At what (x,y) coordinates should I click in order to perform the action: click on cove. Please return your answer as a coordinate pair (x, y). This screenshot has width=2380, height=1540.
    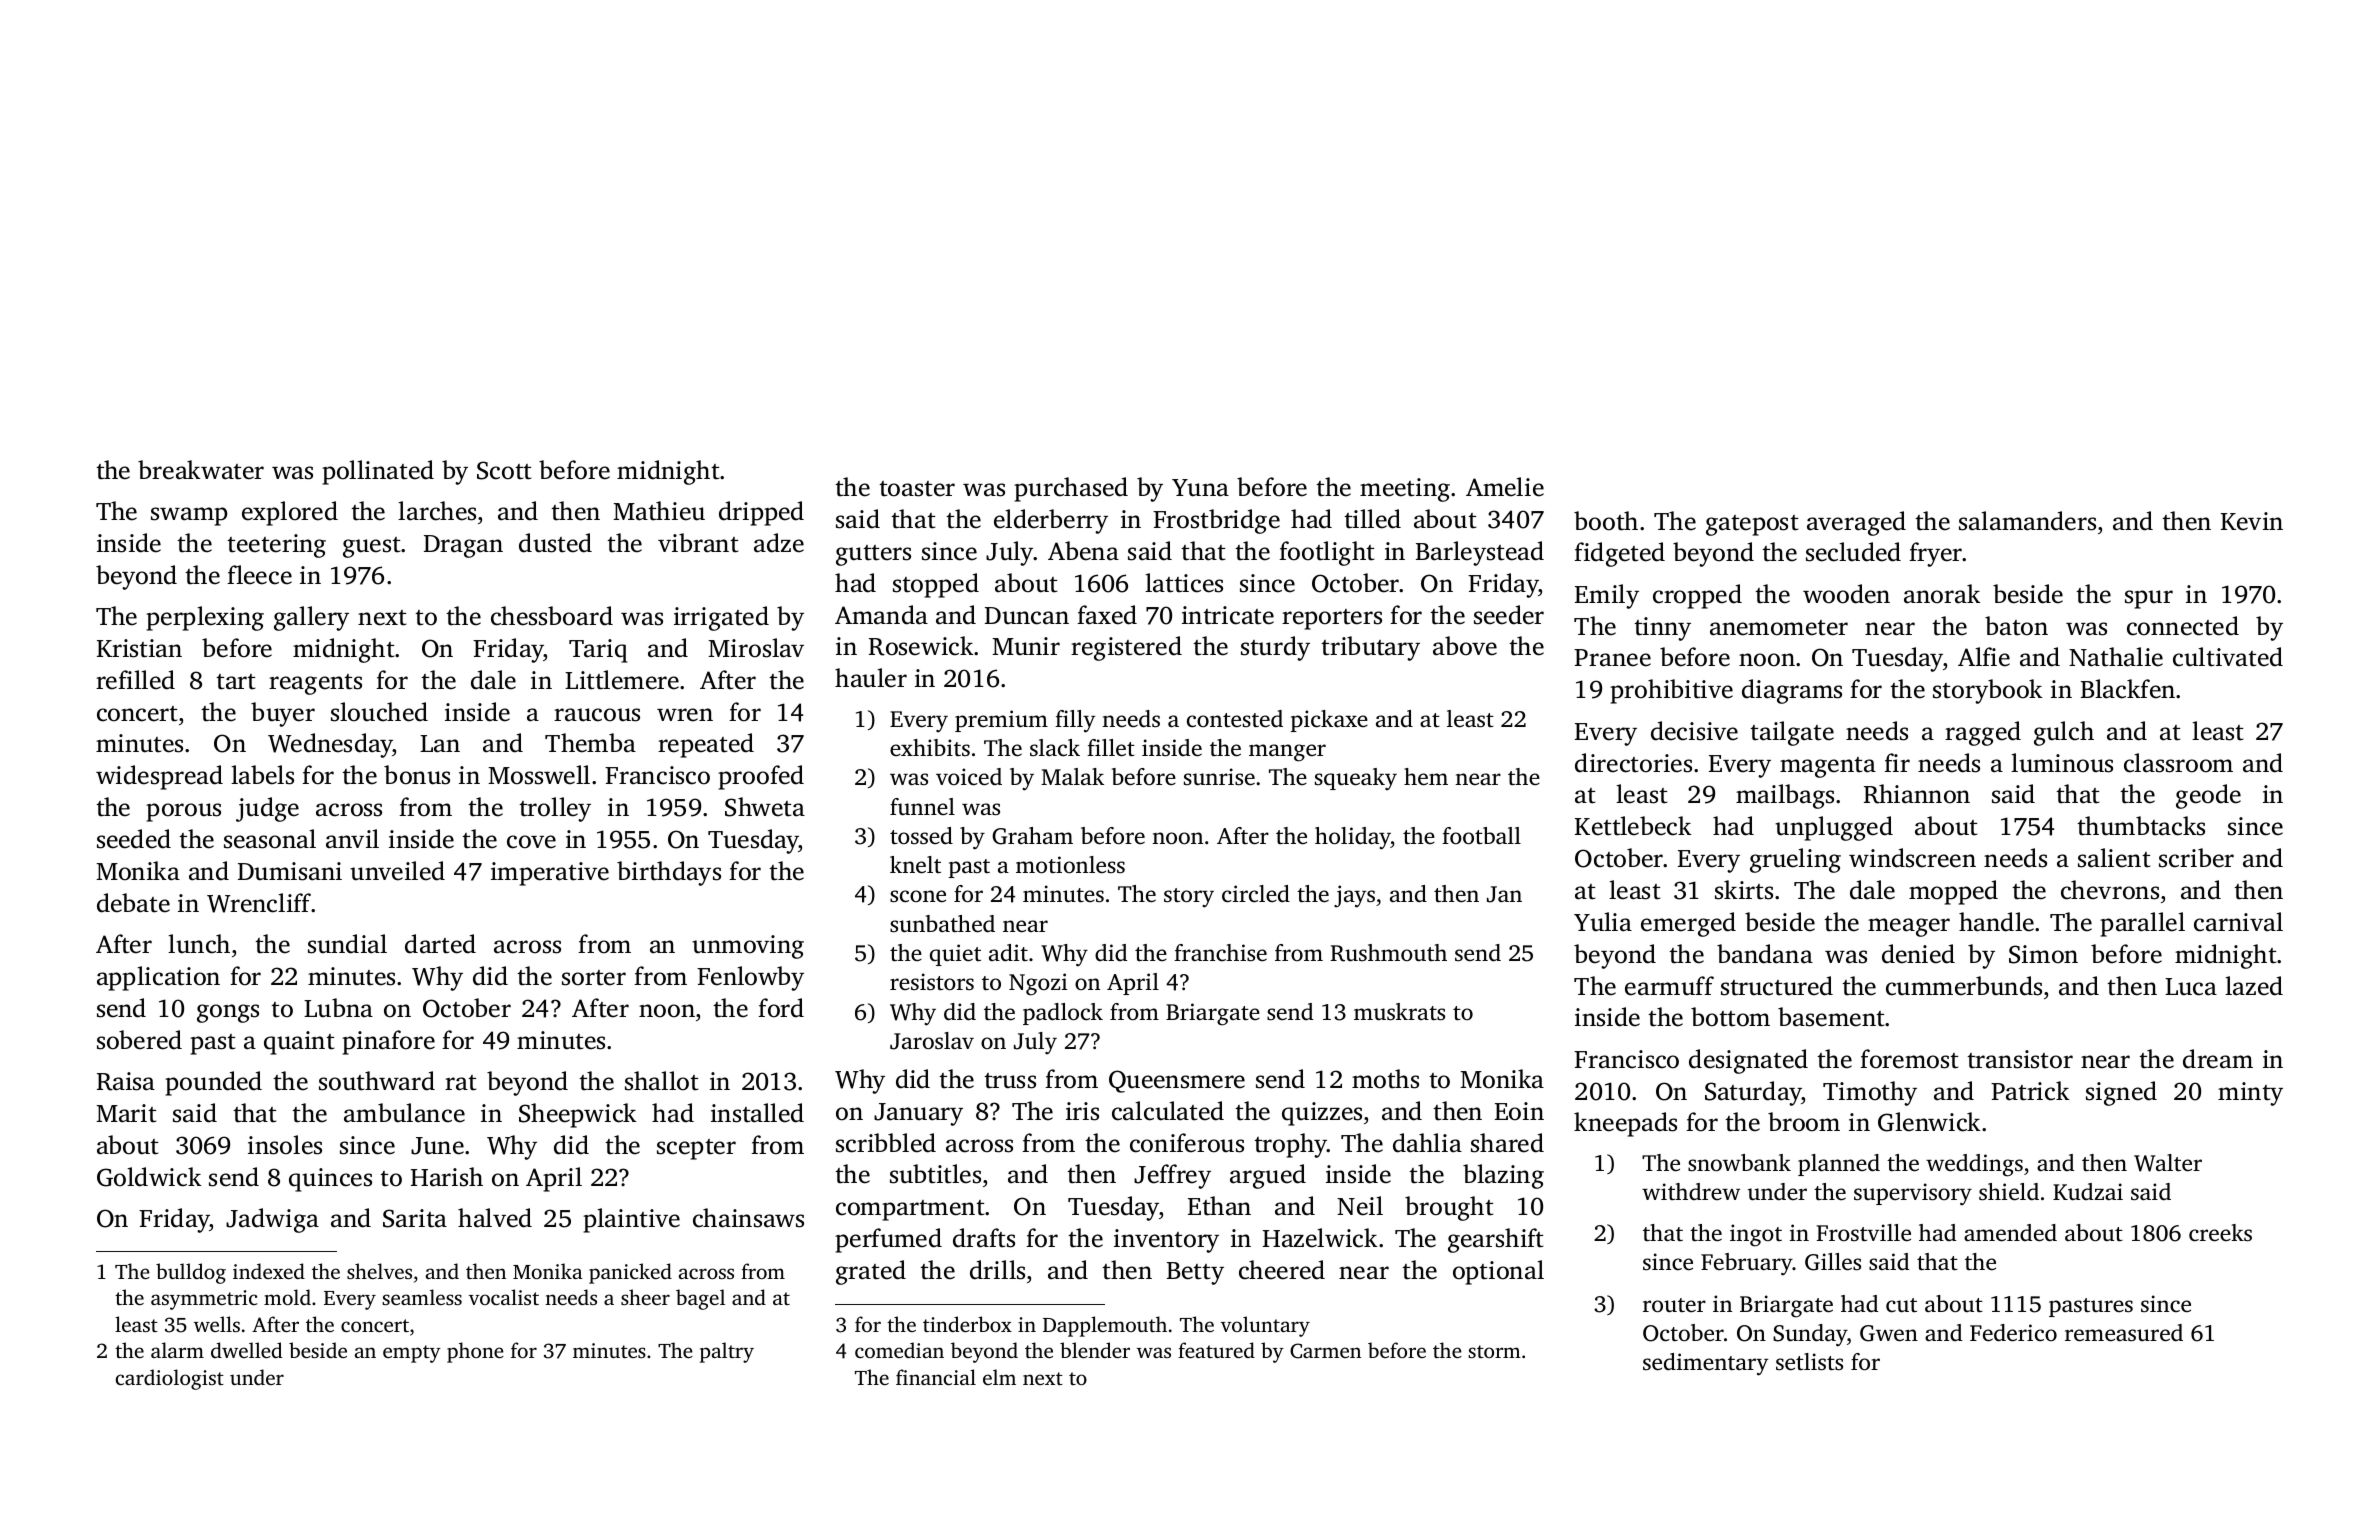
    Looking at the image, I should click on (531, 842).
